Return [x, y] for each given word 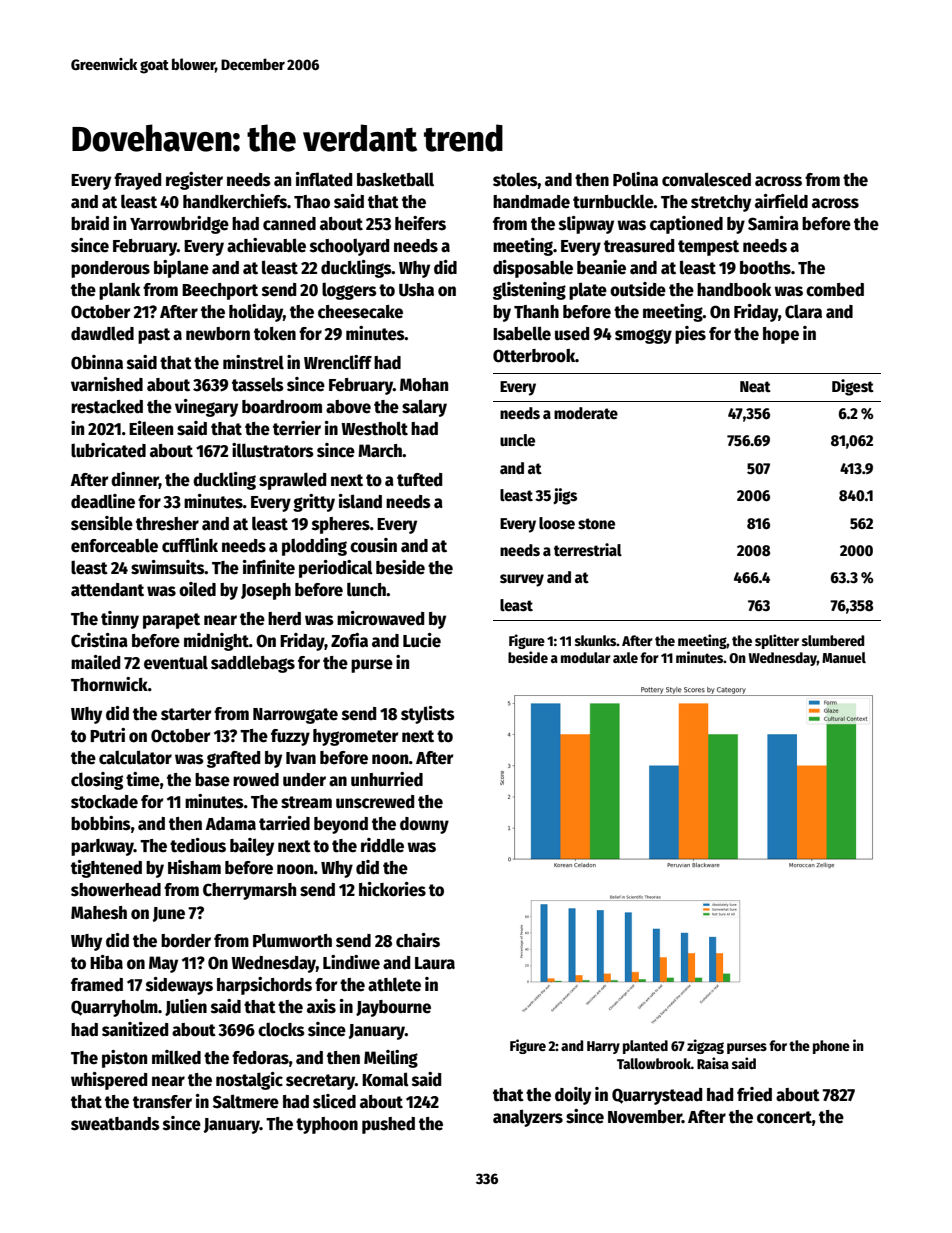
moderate [586, 413]
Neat [755, 386]
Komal [385, 1079]
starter [186, 714]
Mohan [424, 385]
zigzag [705, 1046]
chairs [418, 940]
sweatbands [115, 1124]
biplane [181, 269]
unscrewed [375, 802]
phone [831, 1047]
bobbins [101, 823]
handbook [734, 290]
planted [645, 1047]
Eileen [151, 428]
